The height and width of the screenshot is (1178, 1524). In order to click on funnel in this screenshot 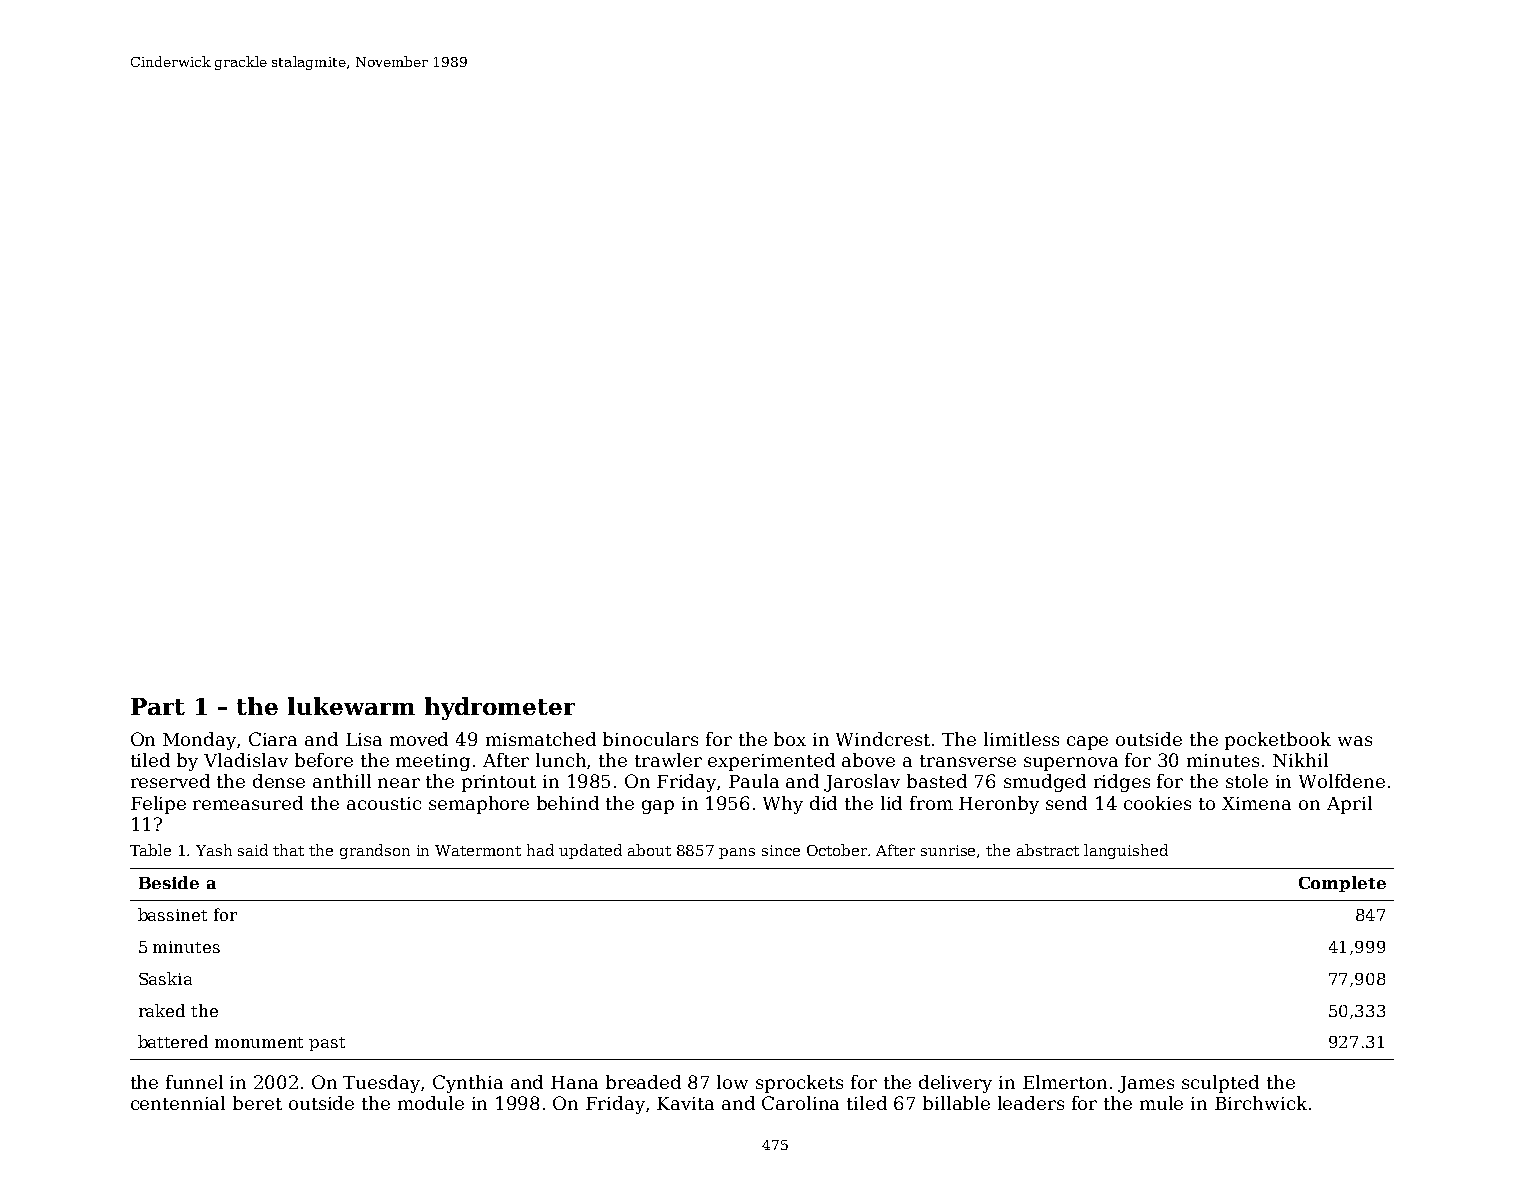, I will do `click(194, 1082)`.
